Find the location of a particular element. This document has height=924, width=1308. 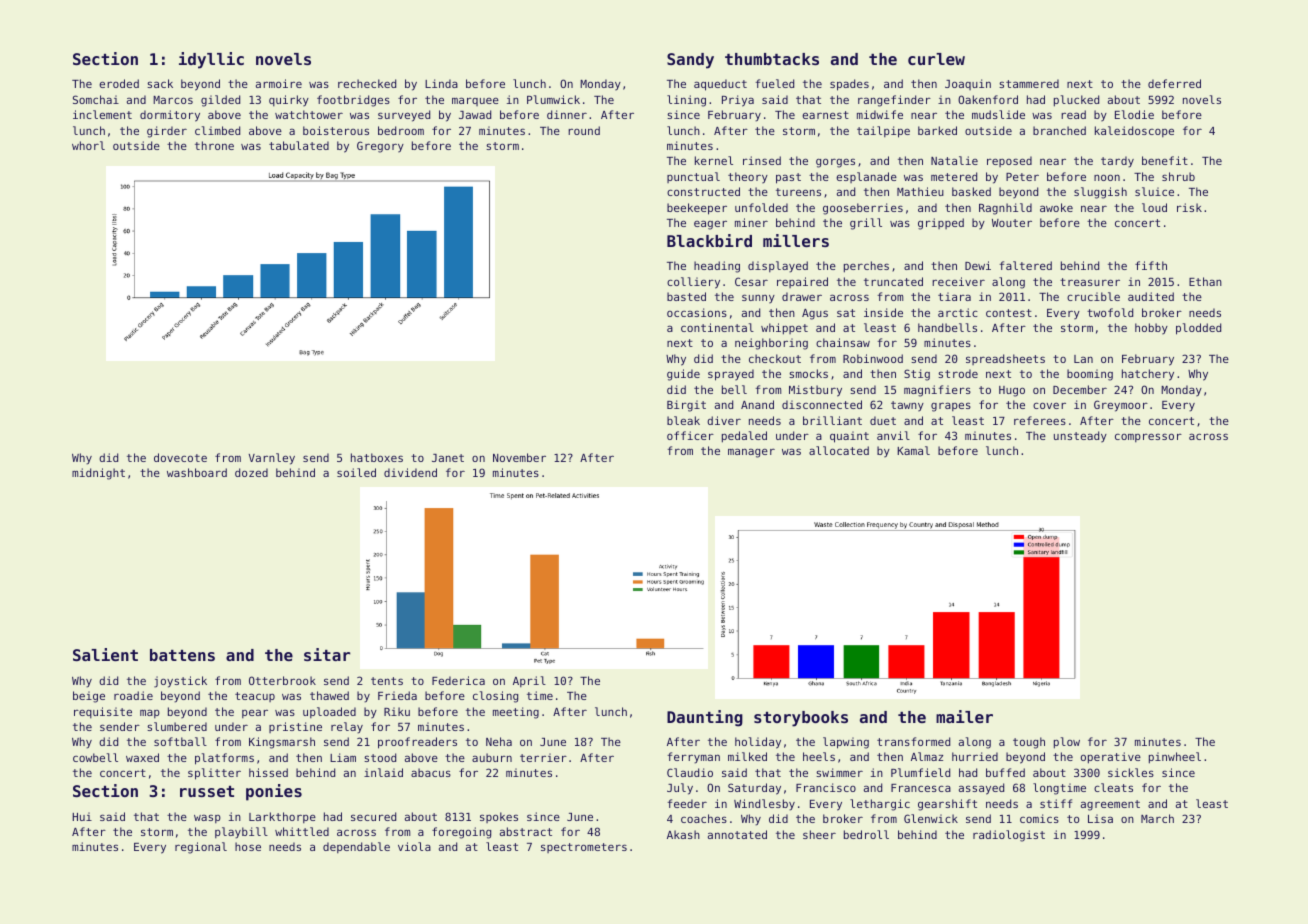

pinwheel is located at coordinates (1175, 758).
